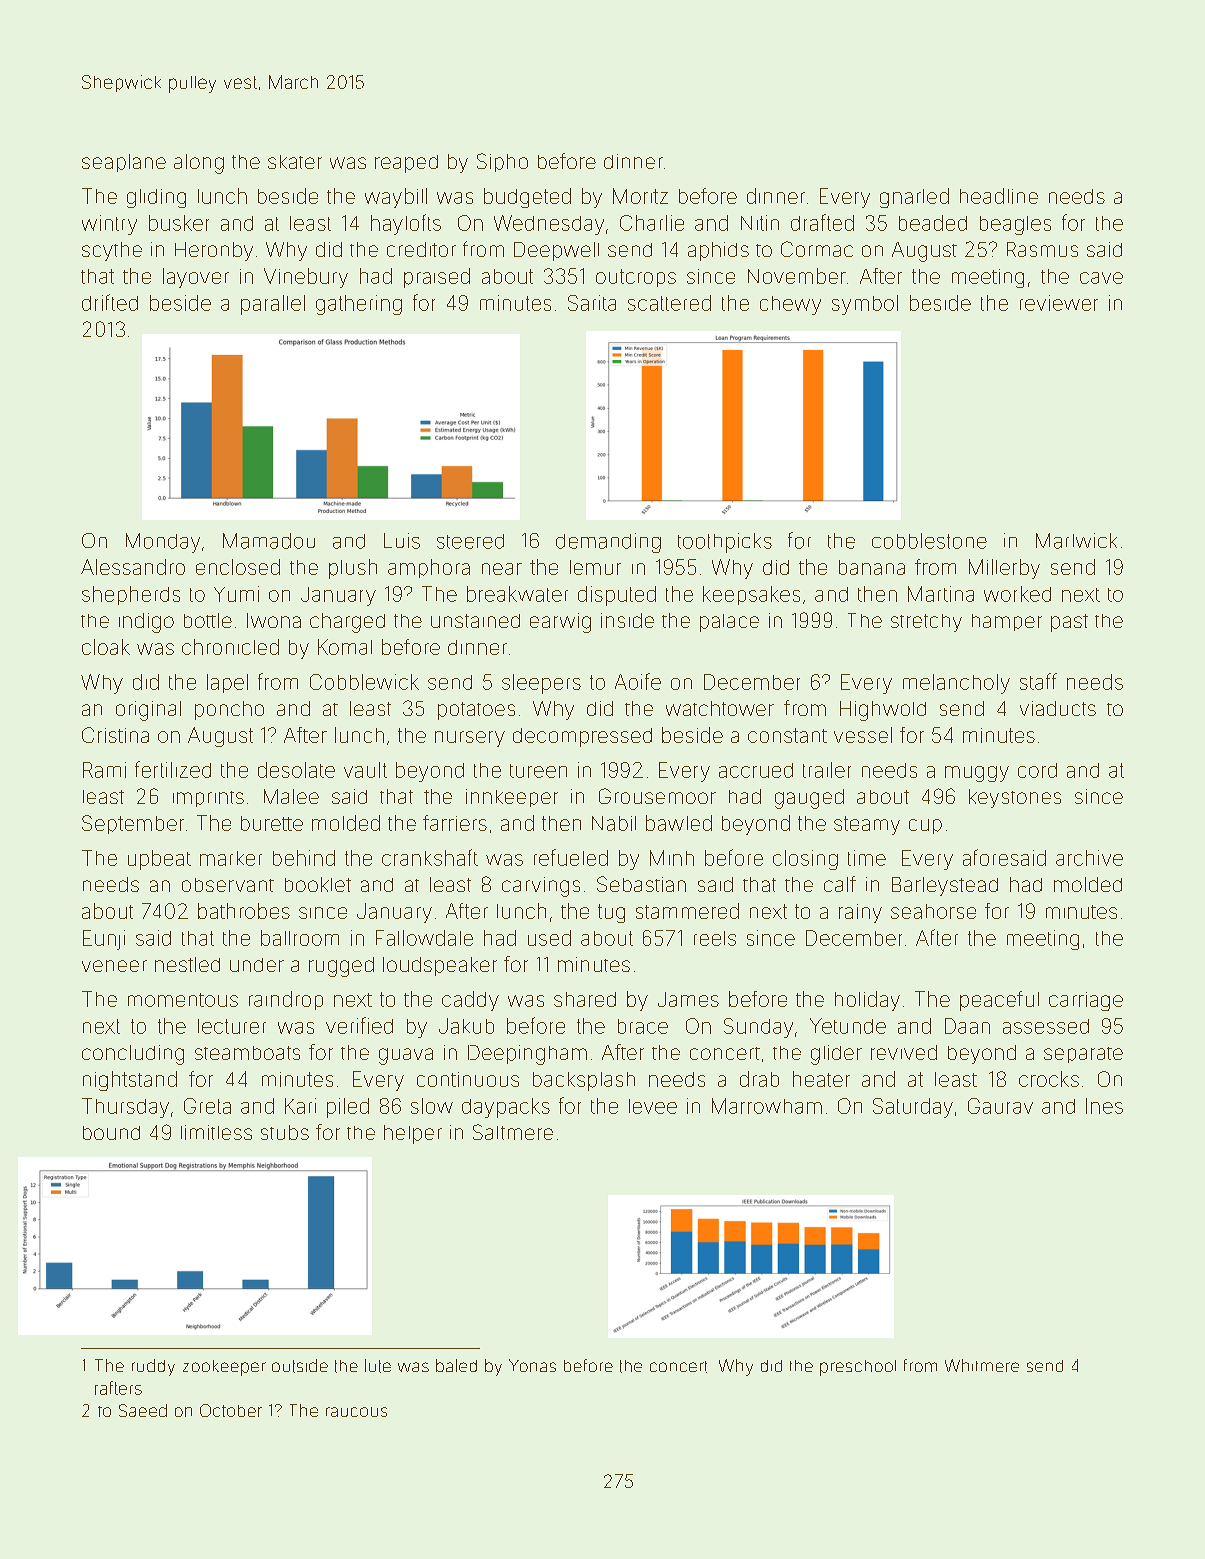  Describe the element at coordinates (1000, 1106) in the screenshot. I see `Gaurav` at that location.
